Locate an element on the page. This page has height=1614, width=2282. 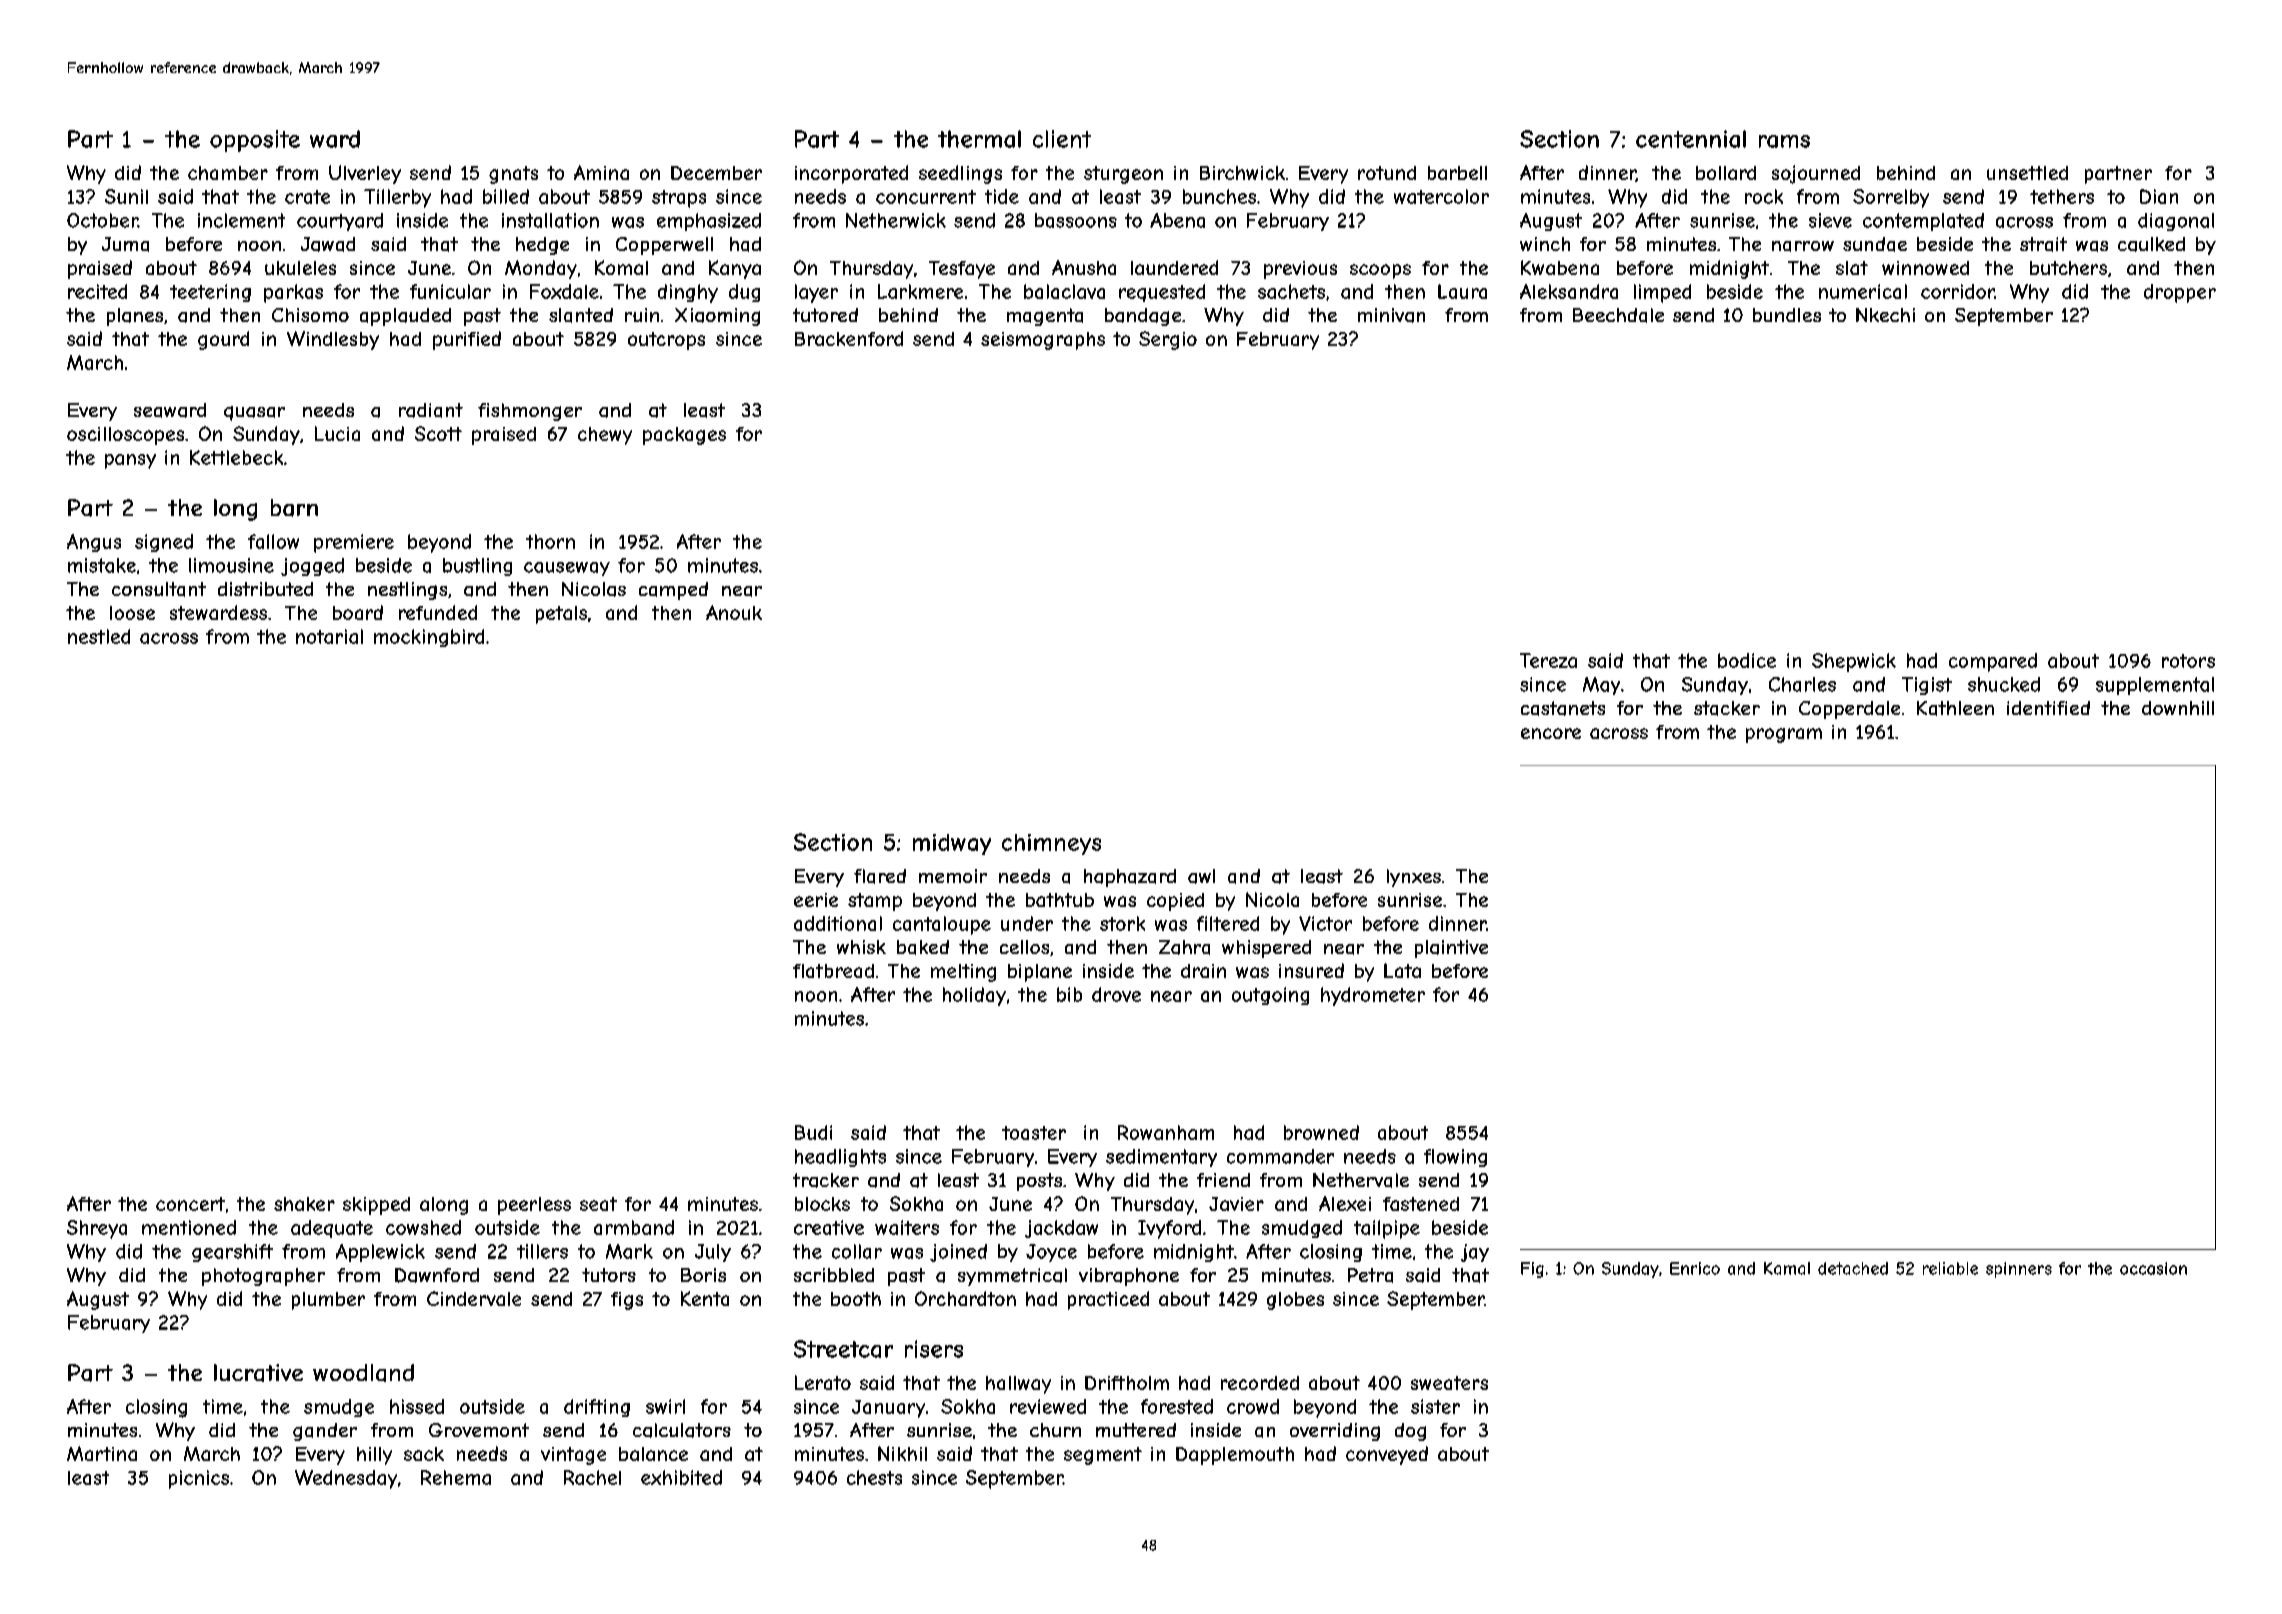
opposite is located at coordinates (255, 141).
